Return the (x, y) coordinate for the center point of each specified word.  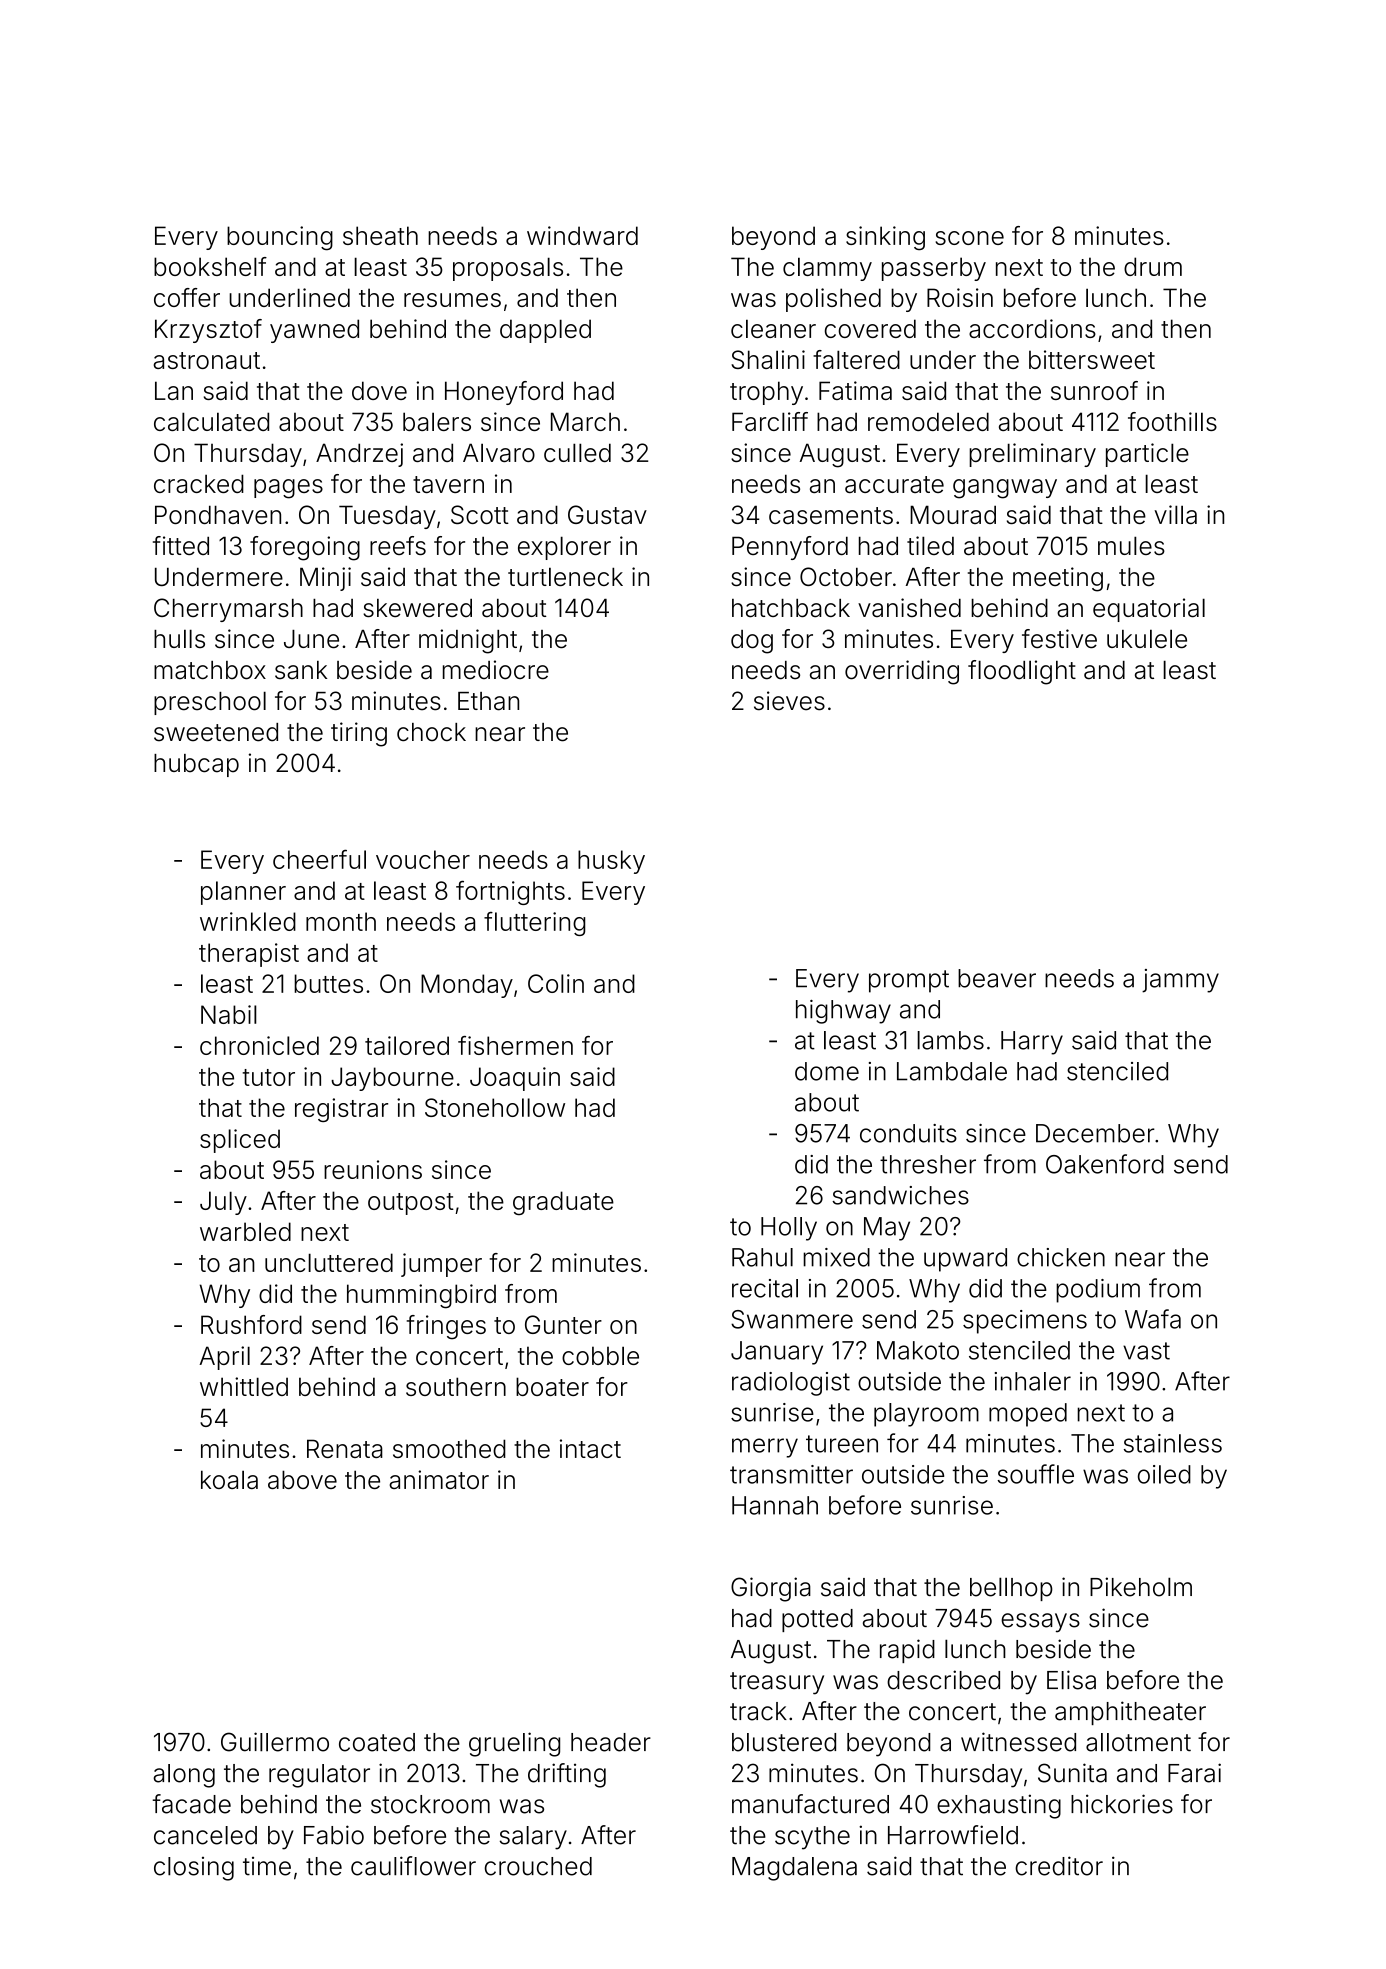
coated (377, 1742)
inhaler (1033, 1381)
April (224, 1358)
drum (1153, 266)
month (341, 921)
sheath (380, 235)
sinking (885, 238)
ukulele (1147, 639)
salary (533, 1838)
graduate (563, 1203)
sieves (789, 701)
